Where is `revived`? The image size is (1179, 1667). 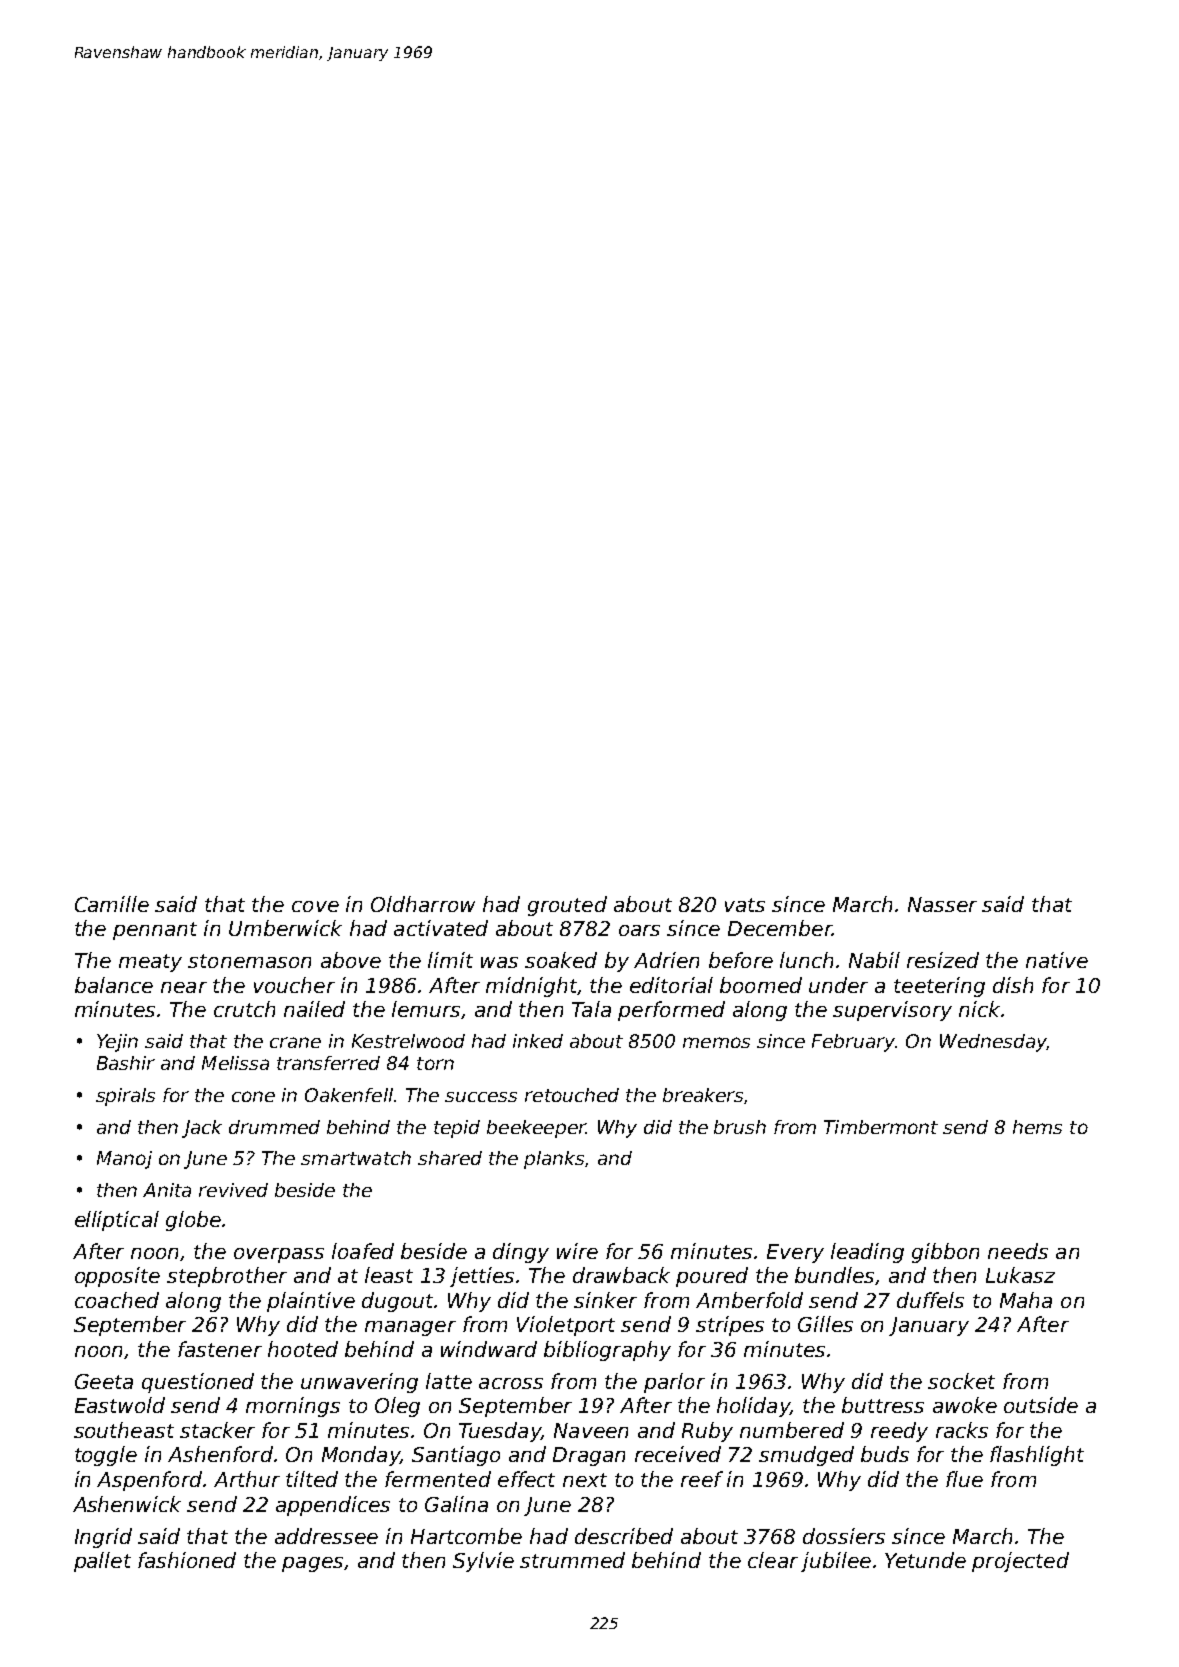
revived is located at coordinates (233, 1190).
